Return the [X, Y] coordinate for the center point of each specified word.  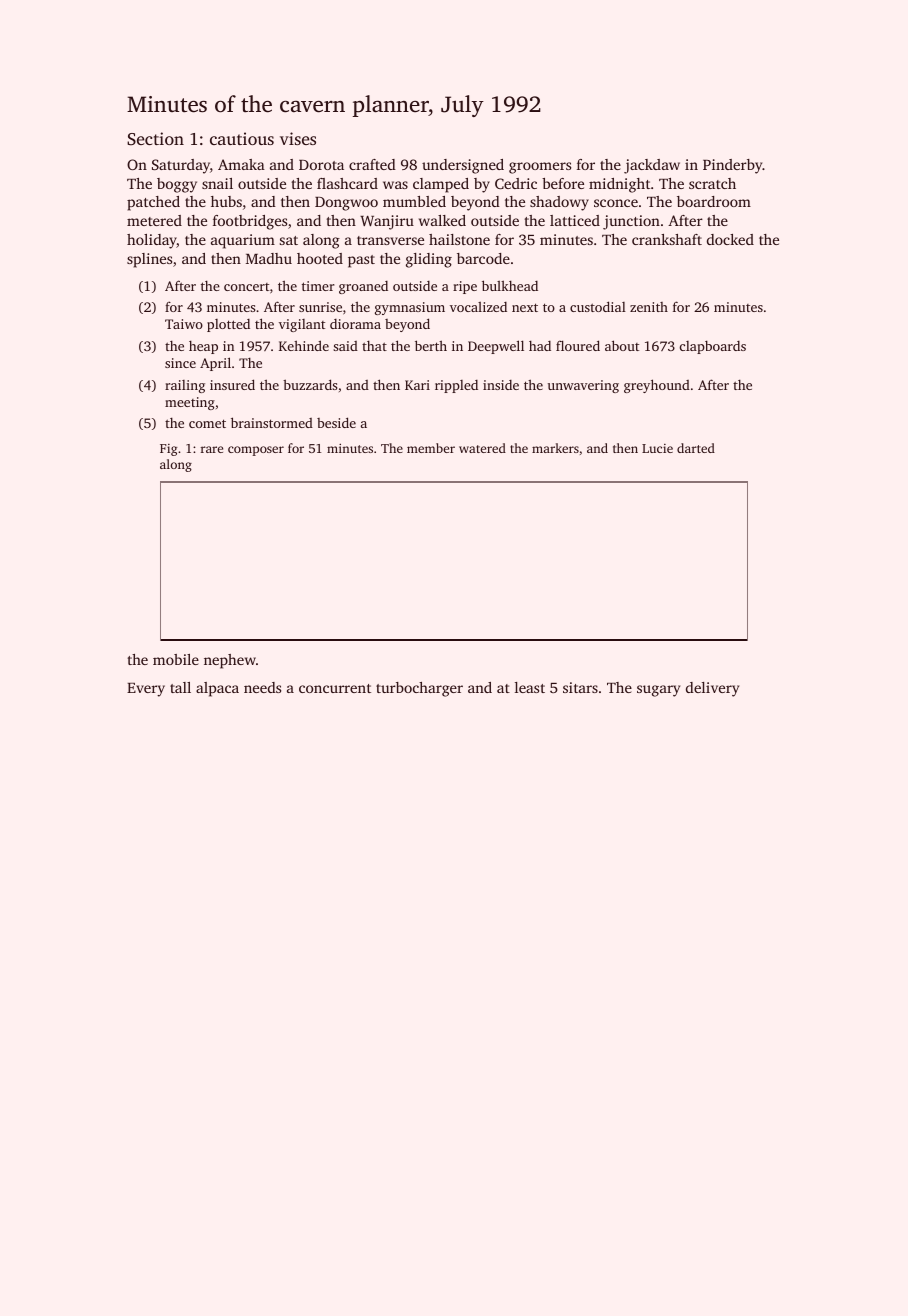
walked [442, 220]
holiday [152, 241]
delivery [712, 689]
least [530, 687]
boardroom [714, 201]
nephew [230, 661]
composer [256, 451]
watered [482, 448]
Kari [417, 385]
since [180, 363]
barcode [483, 258]
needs [262, 687]
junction [631, 222]
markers [555, 448]
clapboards [713, 347]
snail [217, 183]
